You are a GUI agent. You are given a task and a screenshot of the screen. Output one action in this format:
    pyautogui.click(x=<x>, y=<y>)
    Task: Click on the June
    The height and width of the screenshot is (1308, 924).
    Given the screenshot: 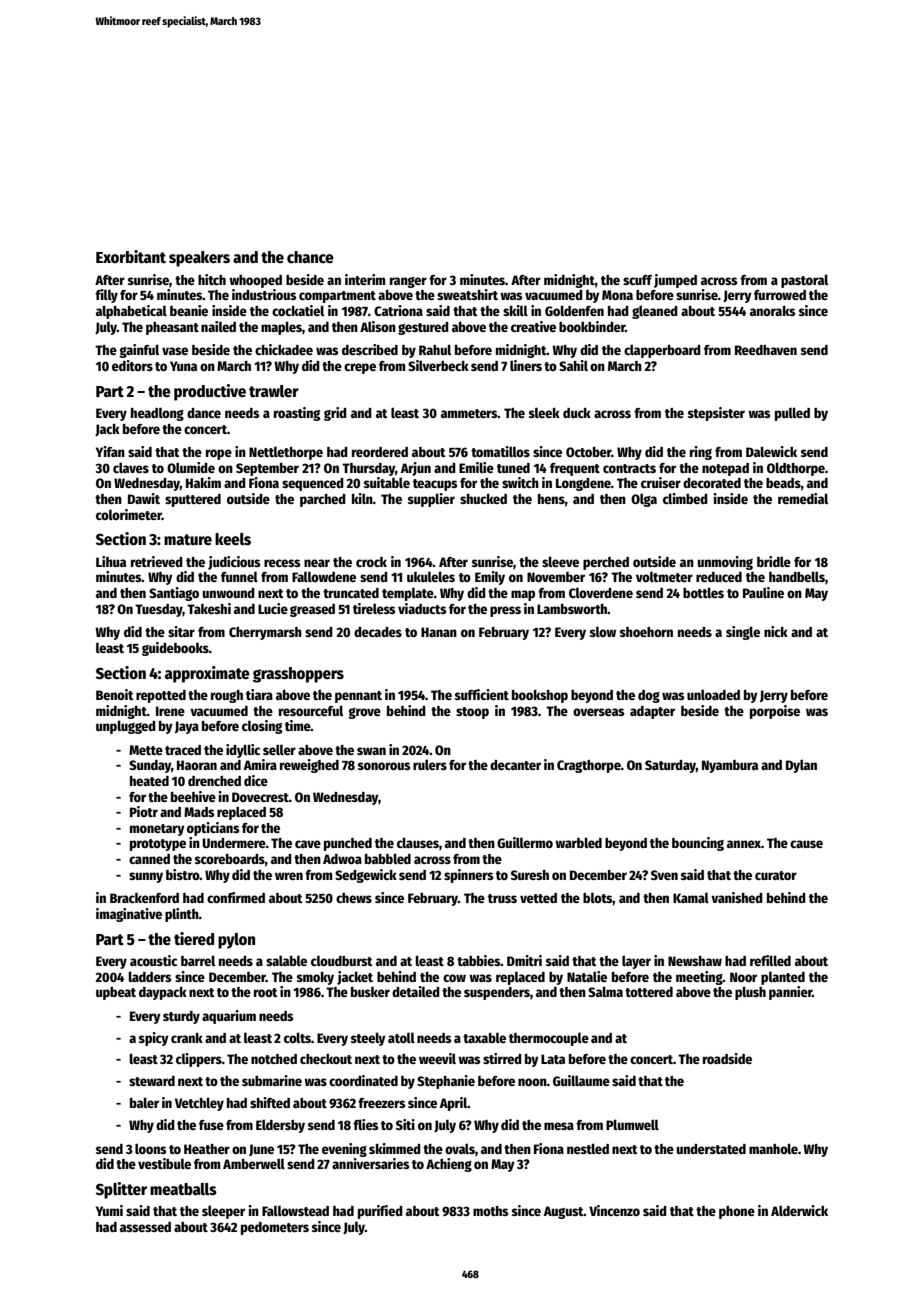 What is the action you would take?
    pyautogui.click(x=261, y=1150)
